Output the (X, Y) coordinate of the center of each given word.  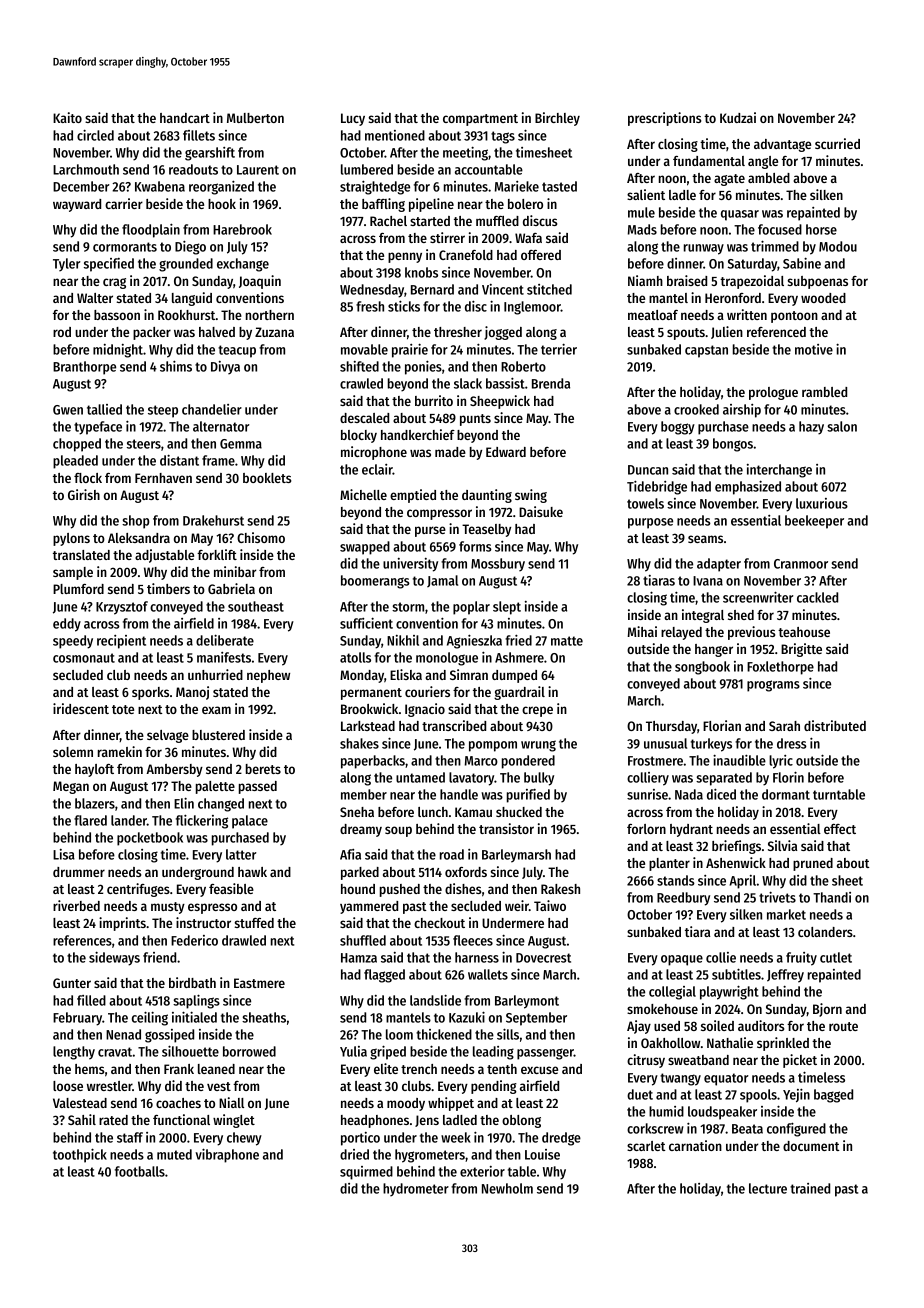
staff (130, 1137)
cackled (817, 597)
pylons (71, 539)
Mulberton (255, 118)
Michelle (363, 494)
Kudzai (738, 117)
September (536, 1019)
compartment (480, 120)
